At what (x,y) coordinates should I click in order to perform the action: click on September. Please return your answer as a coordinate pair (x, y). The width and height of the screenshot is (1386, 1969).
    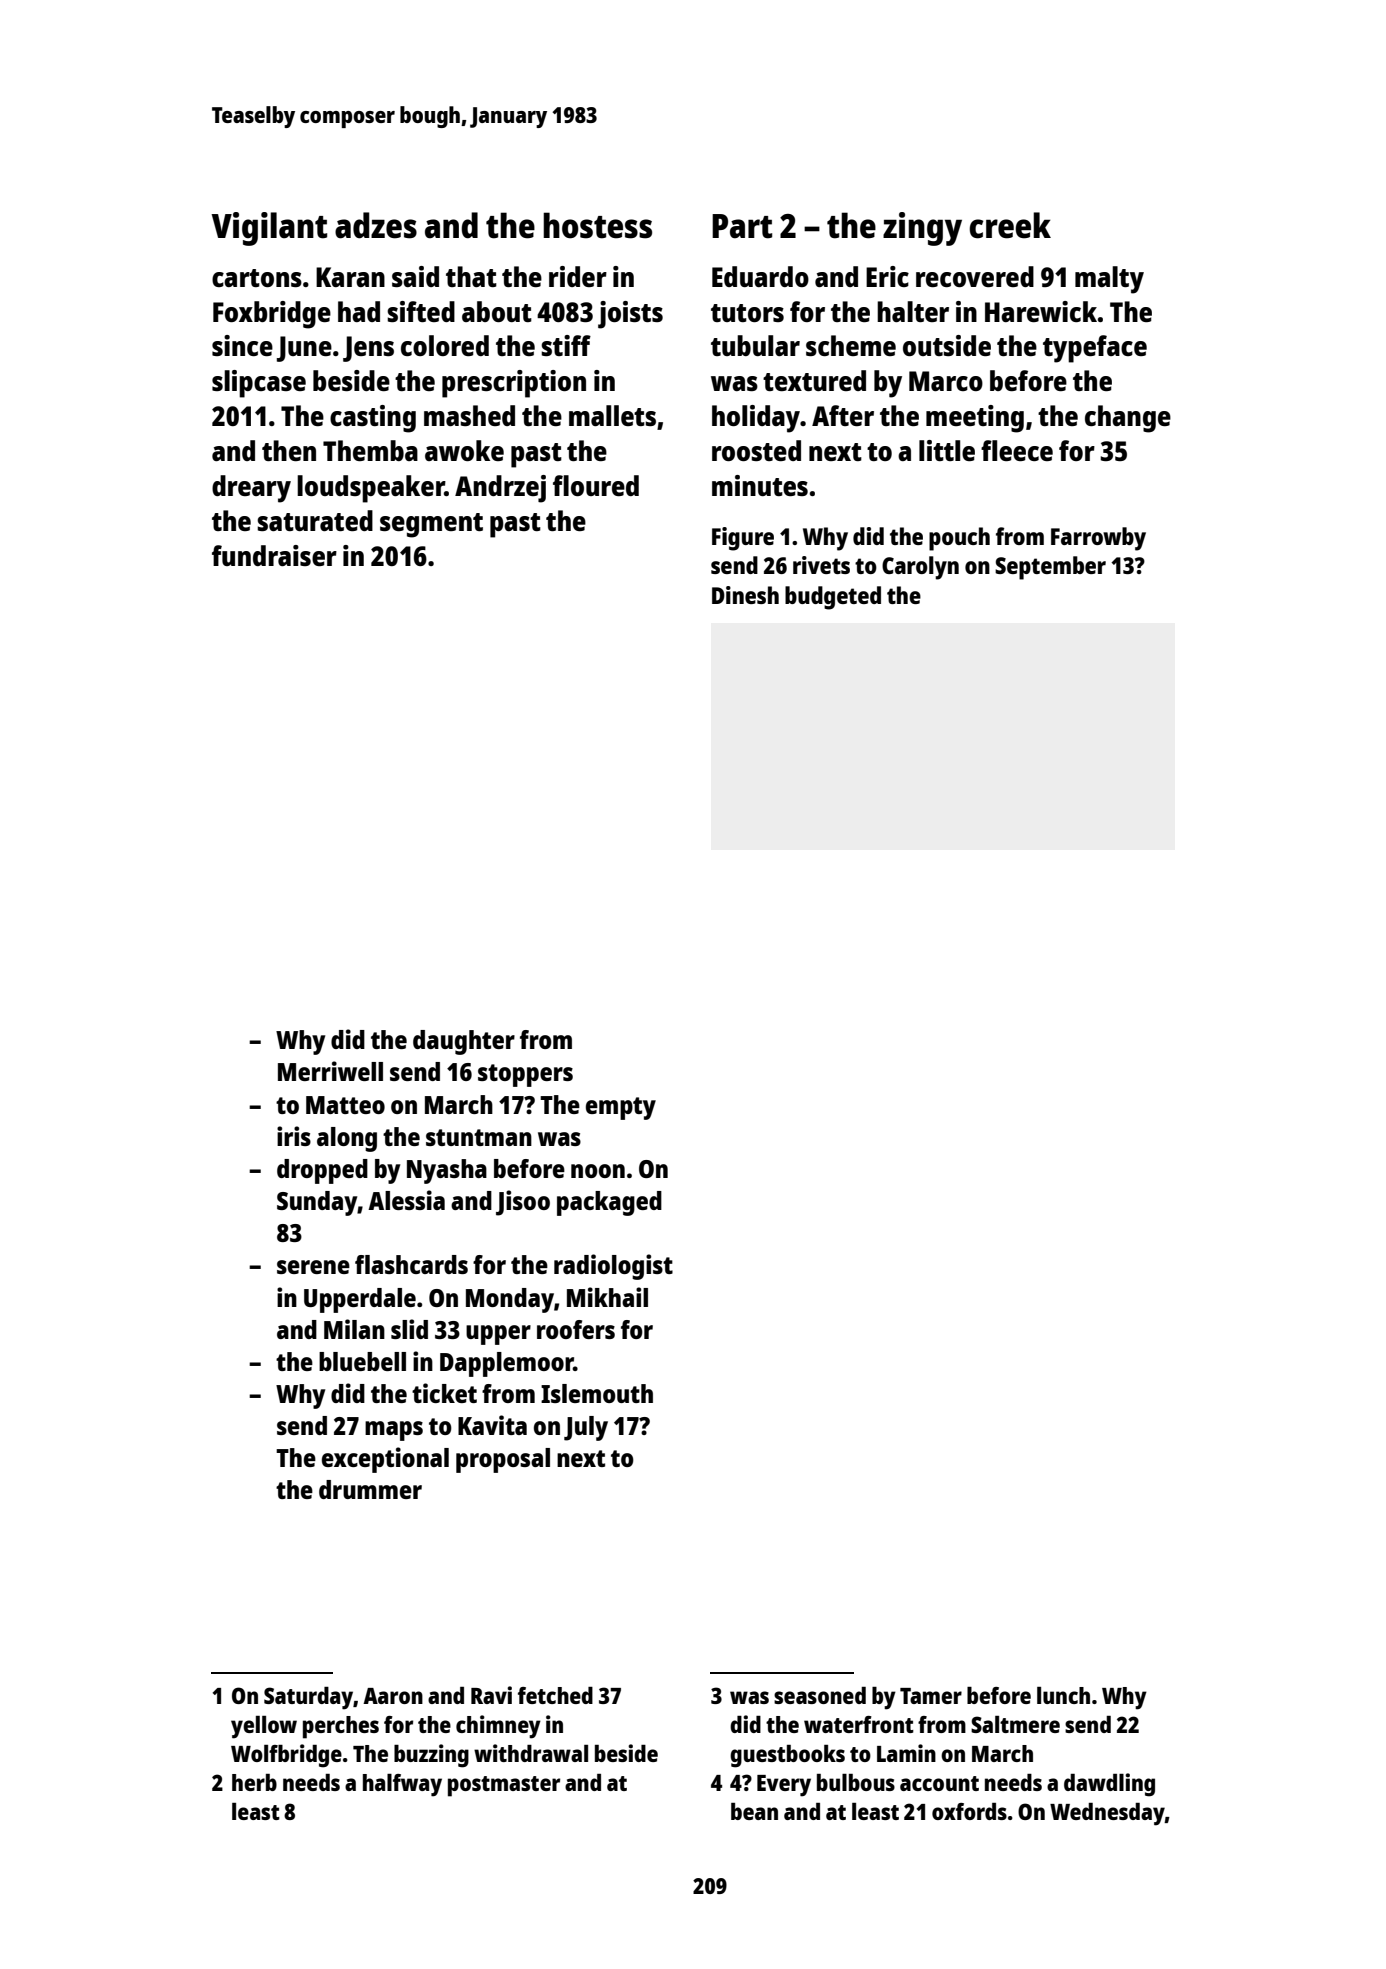
    Looking at the image, I should click on (1050, 568).
